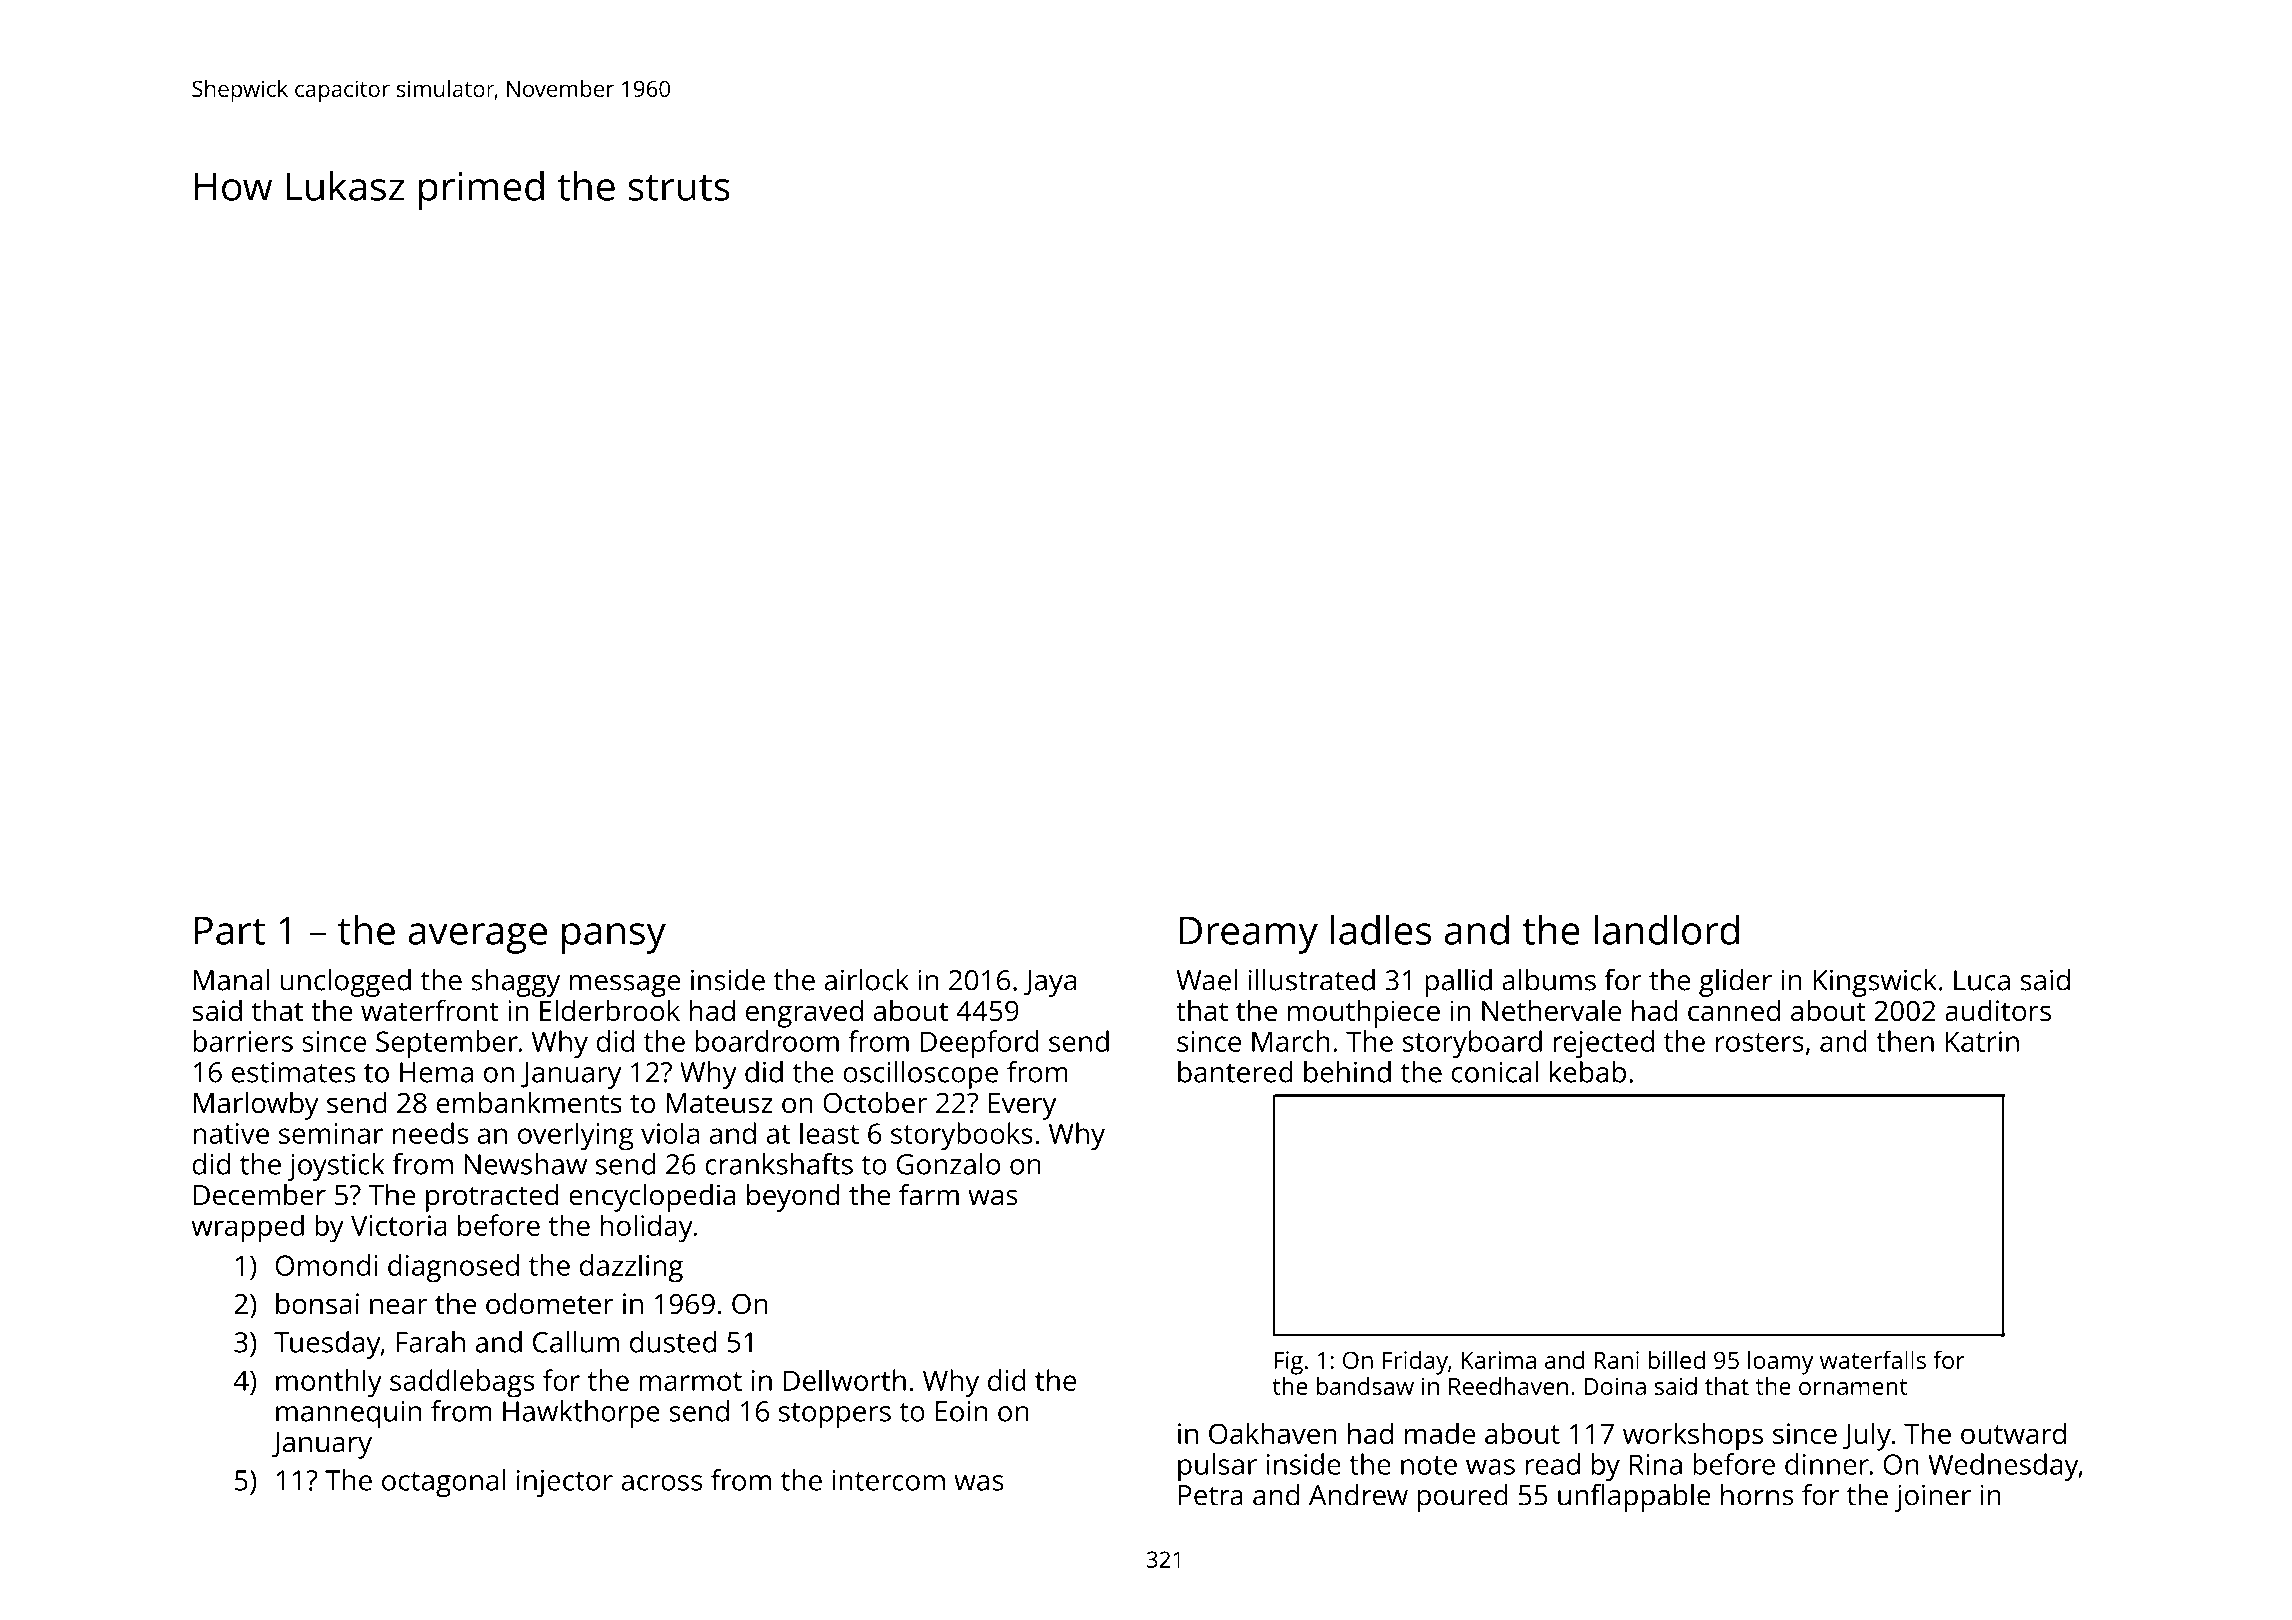  Describe the element at coordinates (232, 980) in the page. I see `Manal` at that location.
